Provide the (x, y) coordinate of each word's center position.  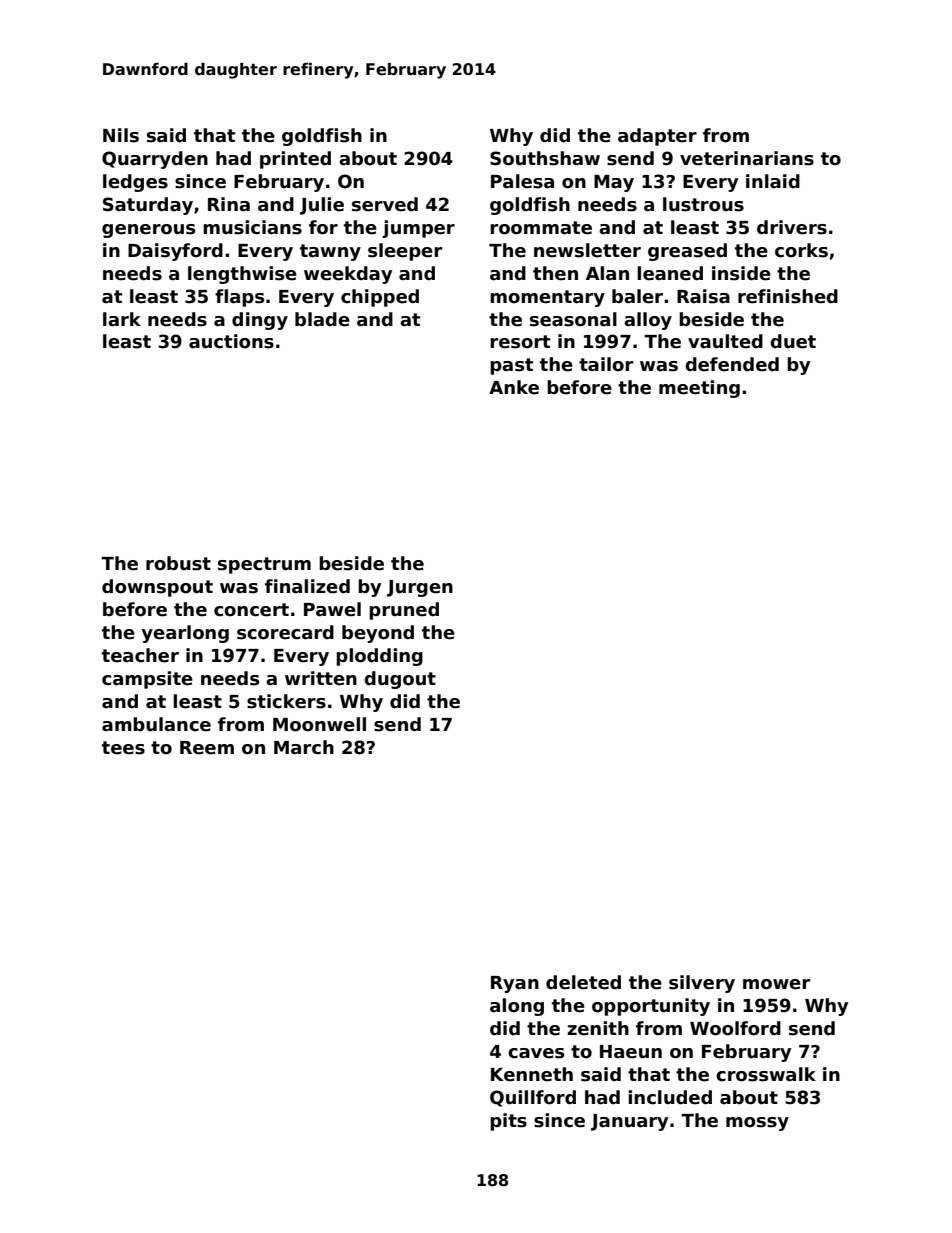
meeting (699, 389)
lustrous (703, 204)
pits (508, 1122)
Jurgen (420, 588)
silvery (702, 984)
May (614, 183)
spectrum (264, 565)
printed (295, 160)
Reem (207, 748)
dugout (400, 680)
